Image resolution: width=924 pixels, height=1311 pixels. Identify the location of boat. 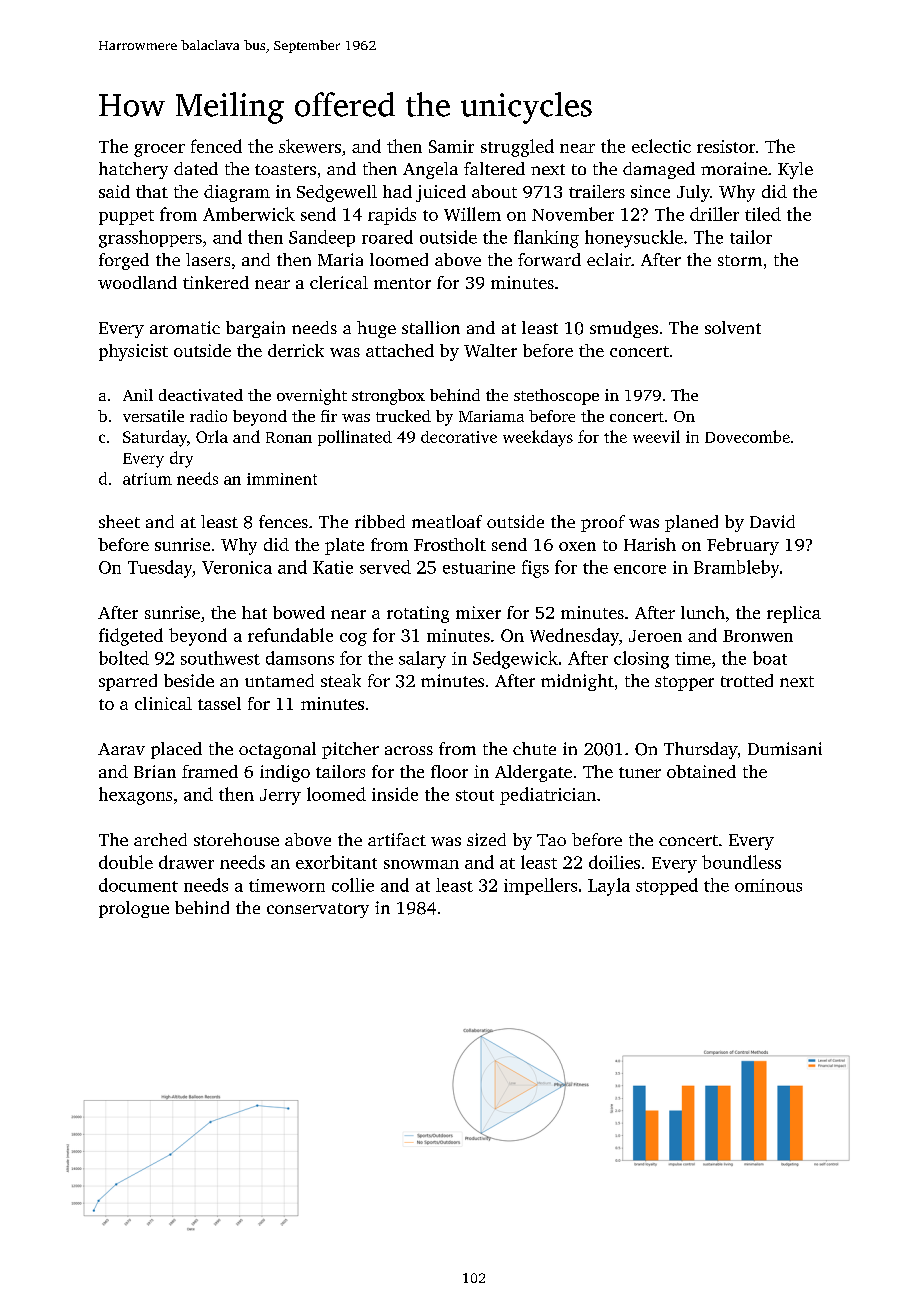
(770, 658).
